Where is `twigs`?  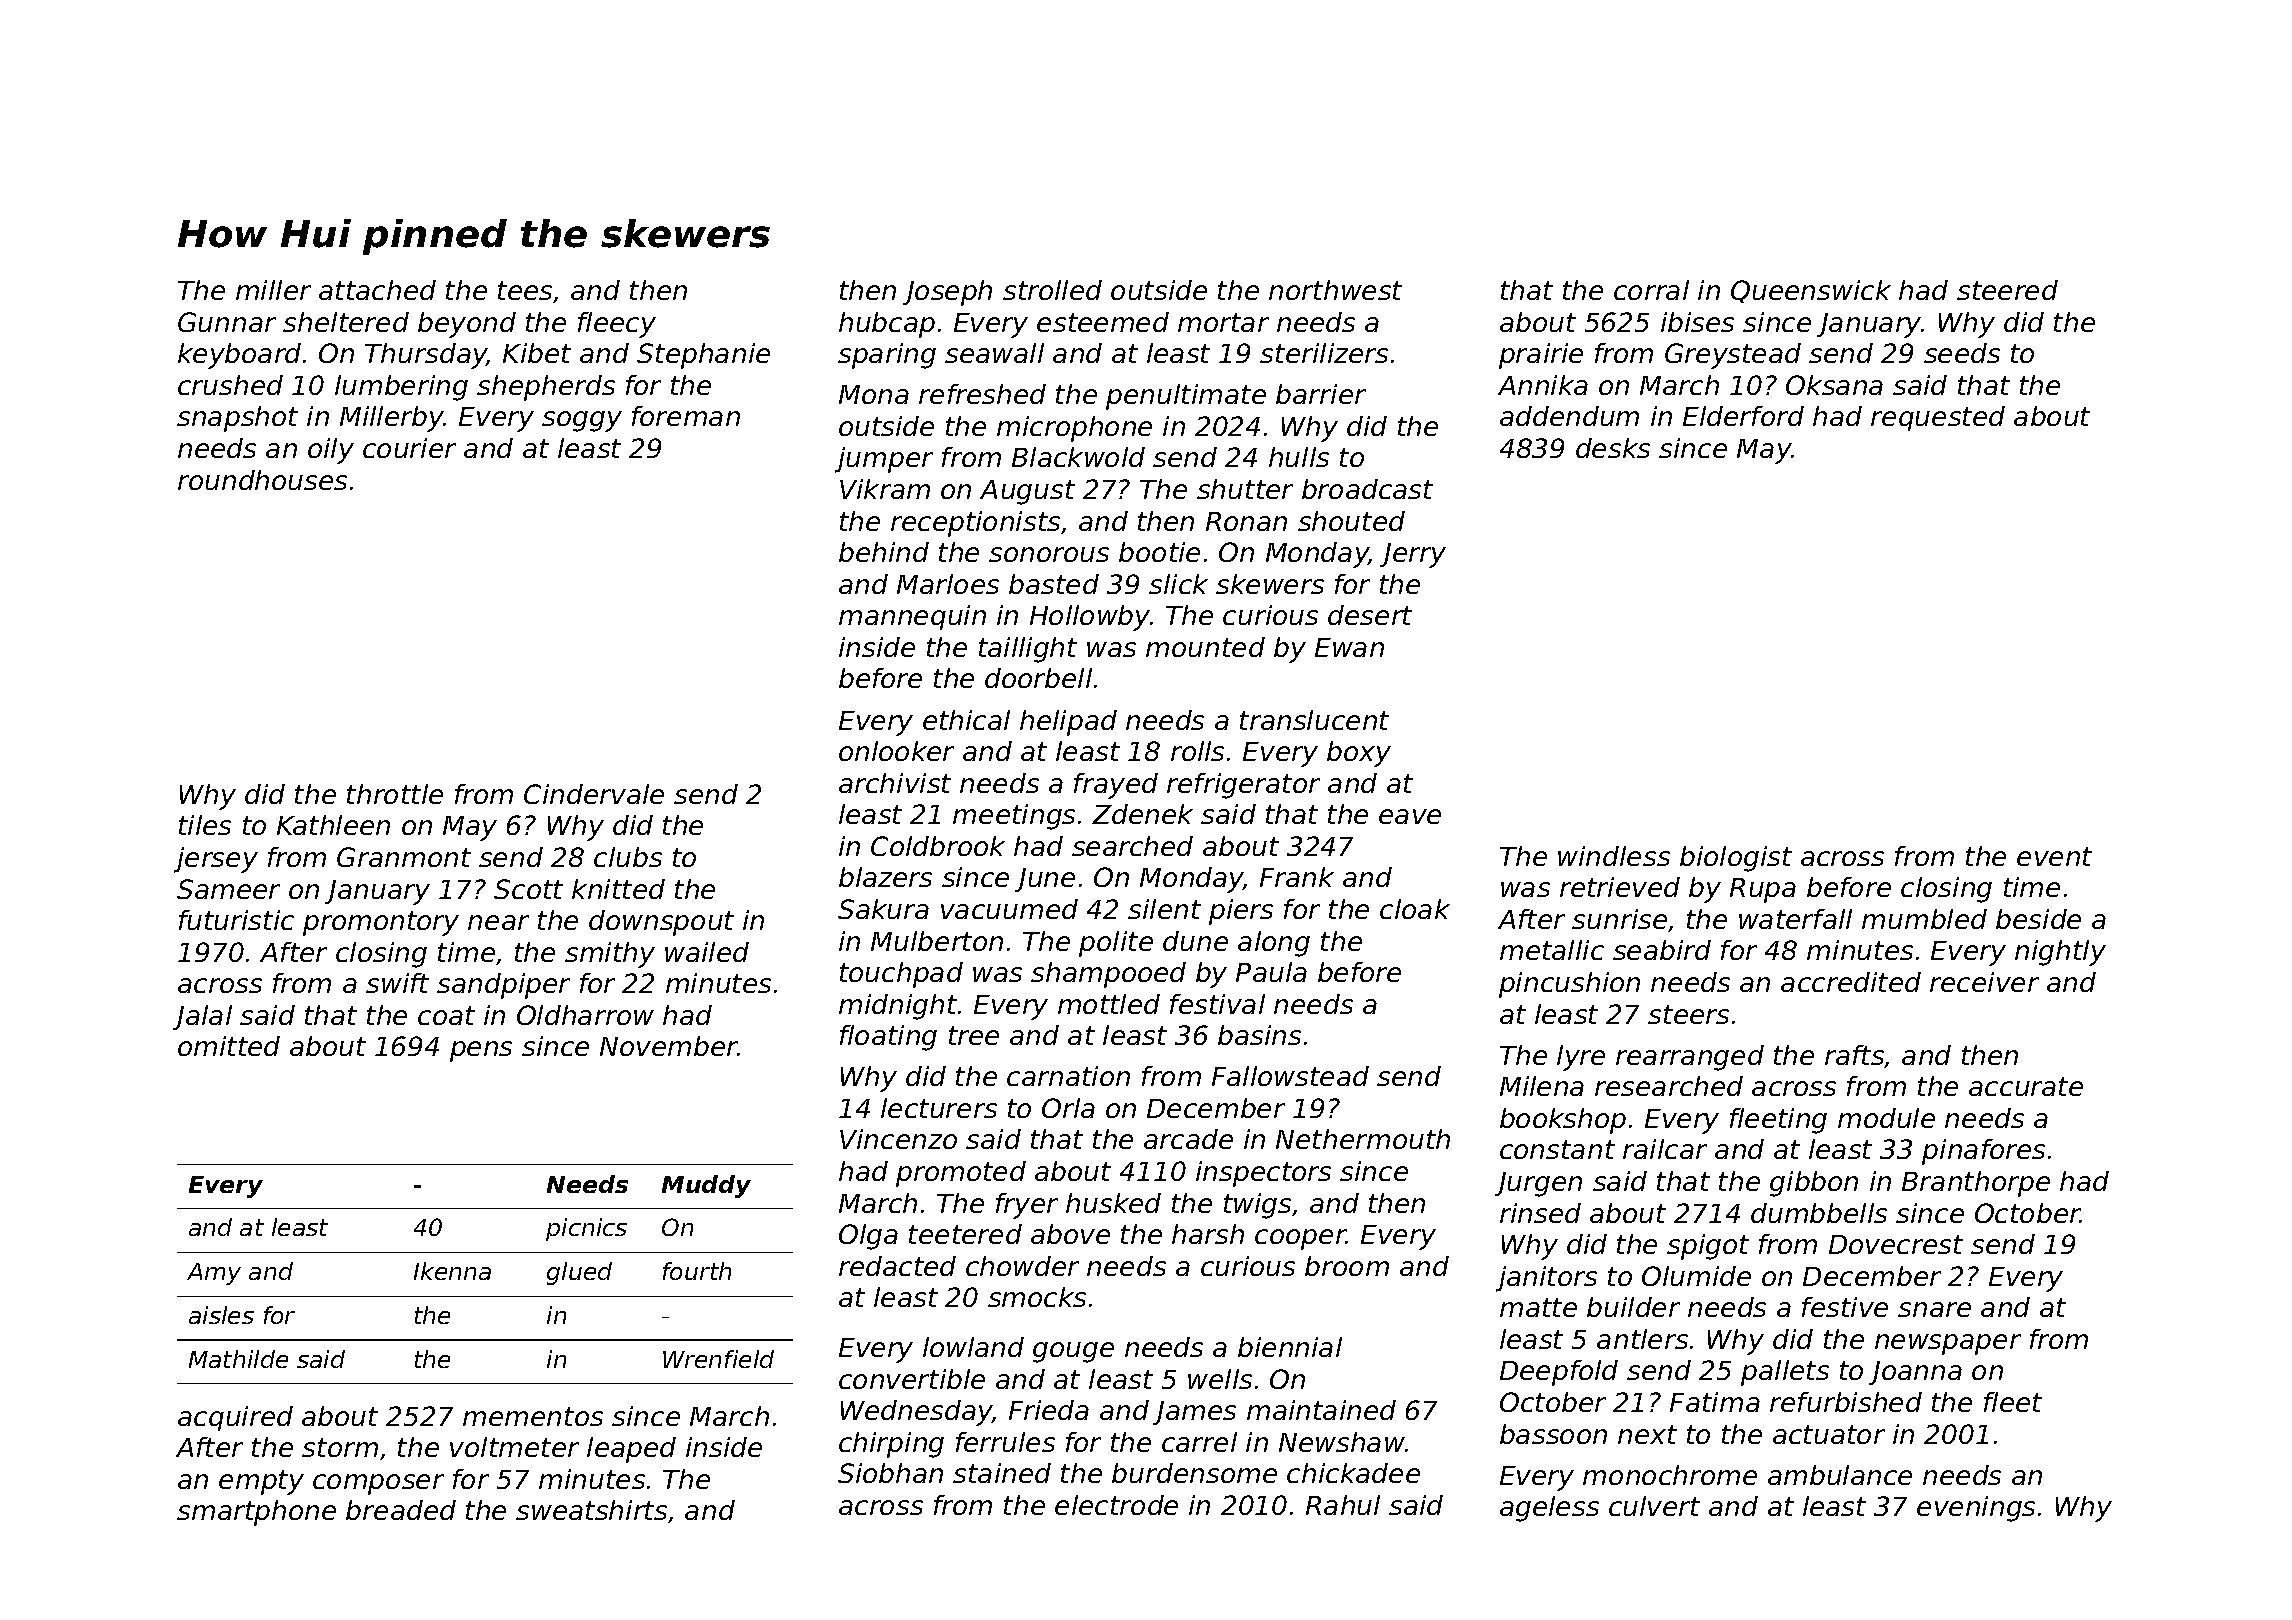 twigs is located at coordinates (1257, 1206).
